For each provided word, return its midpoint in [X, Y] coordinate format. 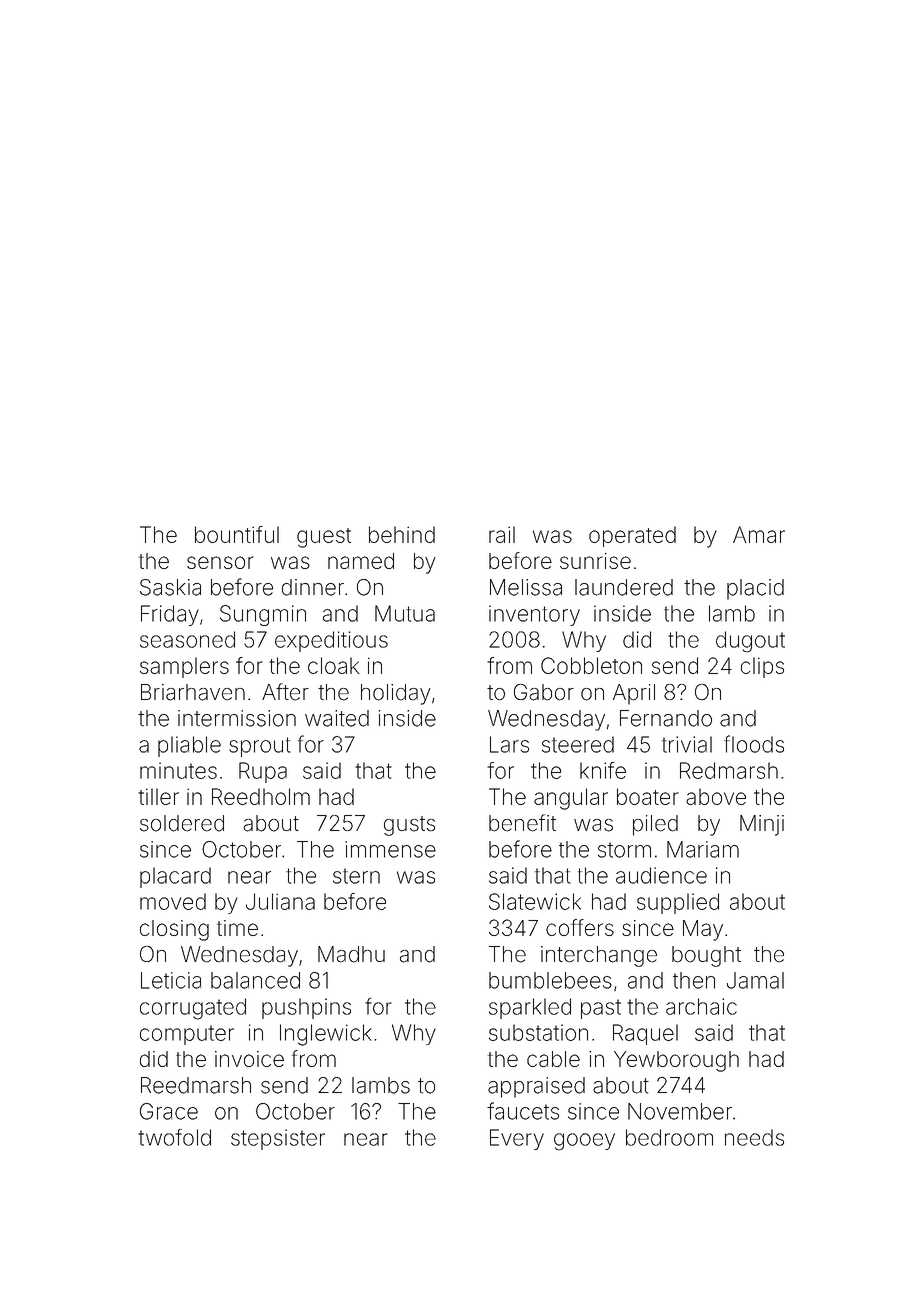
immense [390, 849]
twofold [174, 1137]
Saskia [170, 587]
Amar [759, 534]
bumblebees [550, 980]
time [237, 928]
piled [655, 825]
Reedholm [261, 796]
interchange [599, 956]
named [361, 561]
